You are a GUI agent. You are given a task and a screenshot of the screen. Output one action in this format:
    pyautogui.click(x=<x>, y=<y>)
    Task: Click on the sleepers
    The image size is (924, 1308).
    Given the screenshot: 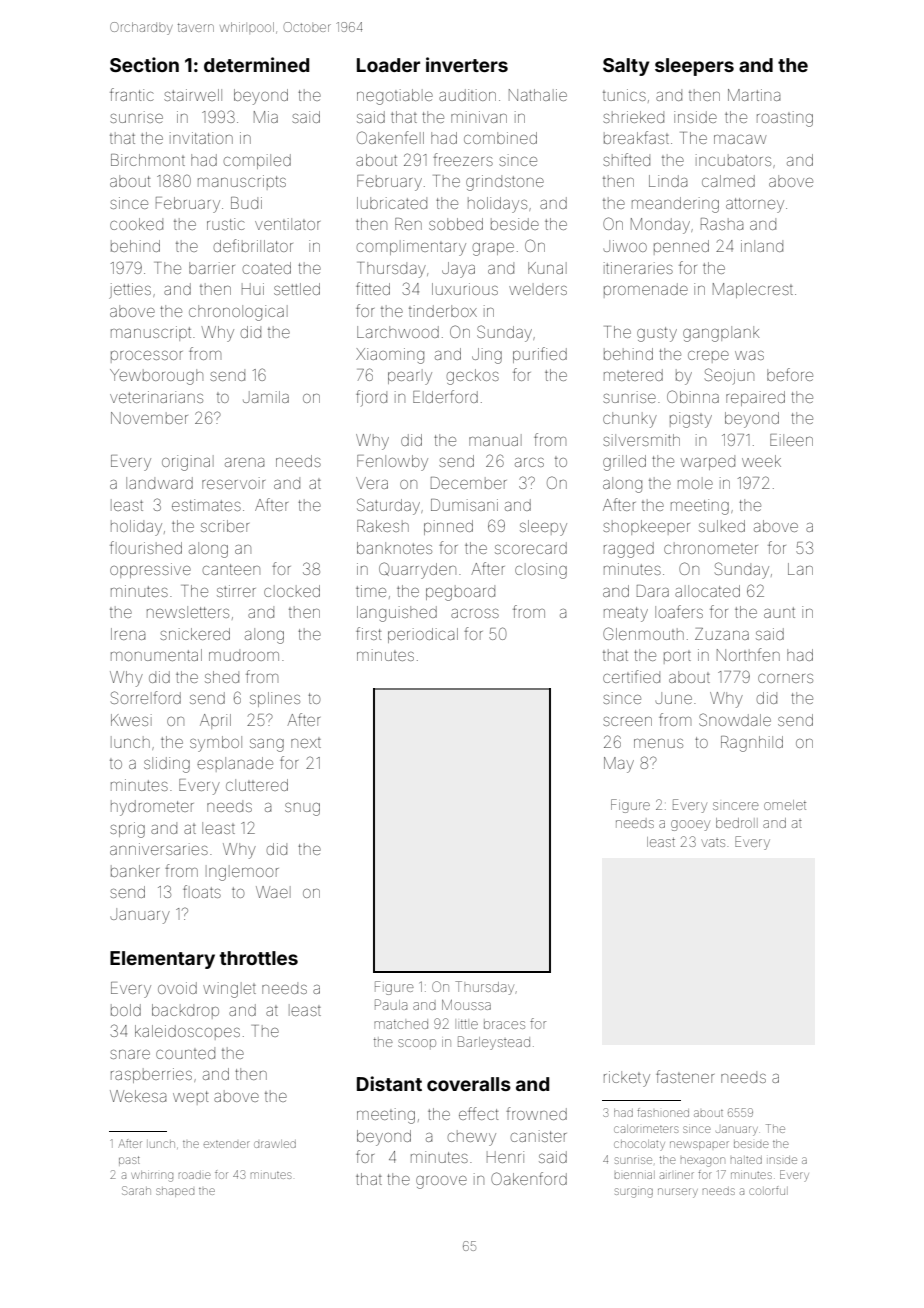 What is the action you would take?
    pyautogui.click(x=694, y=67)
